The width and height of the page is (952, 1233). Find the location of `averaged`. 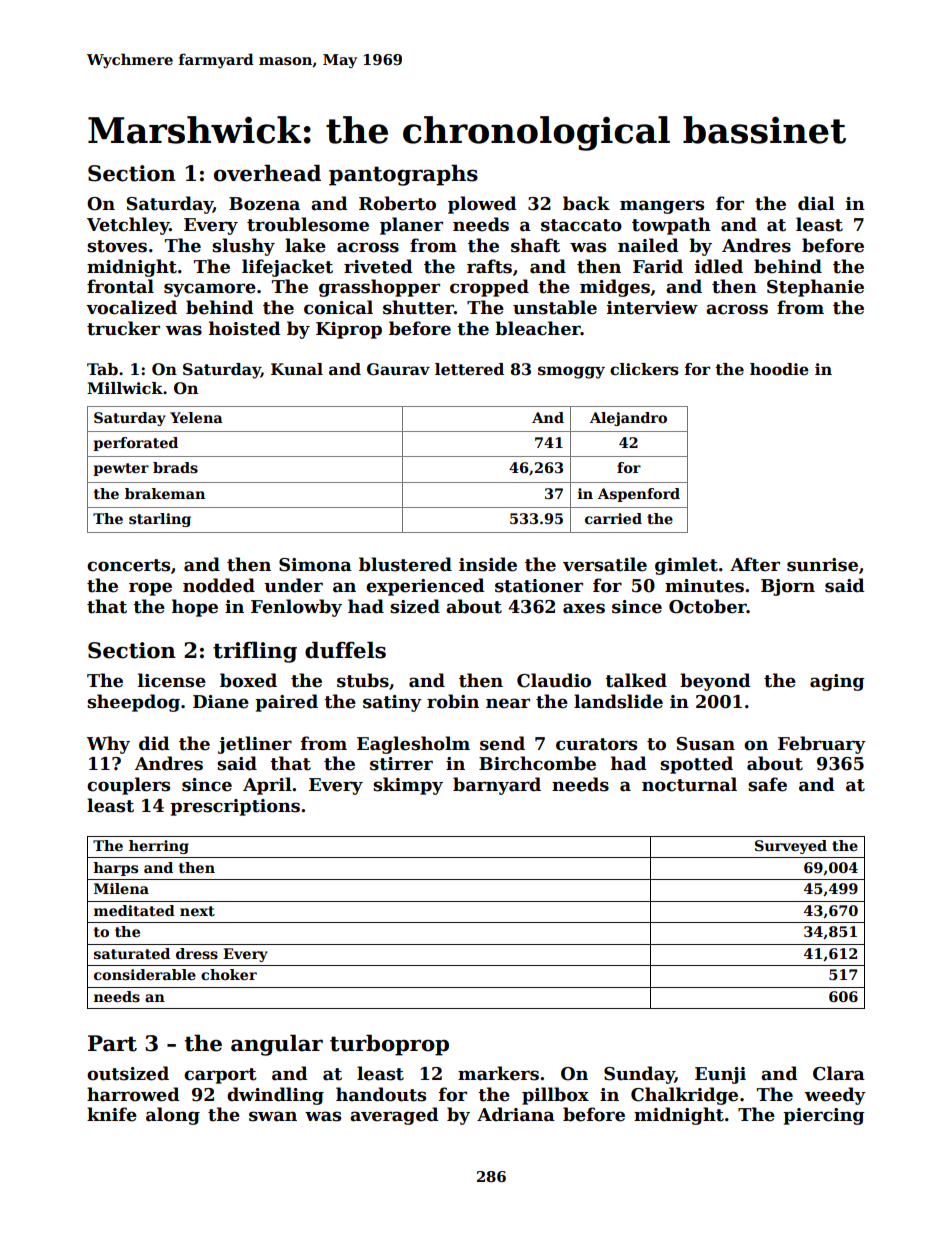

averaged is located at coordinates (394, 1116).
